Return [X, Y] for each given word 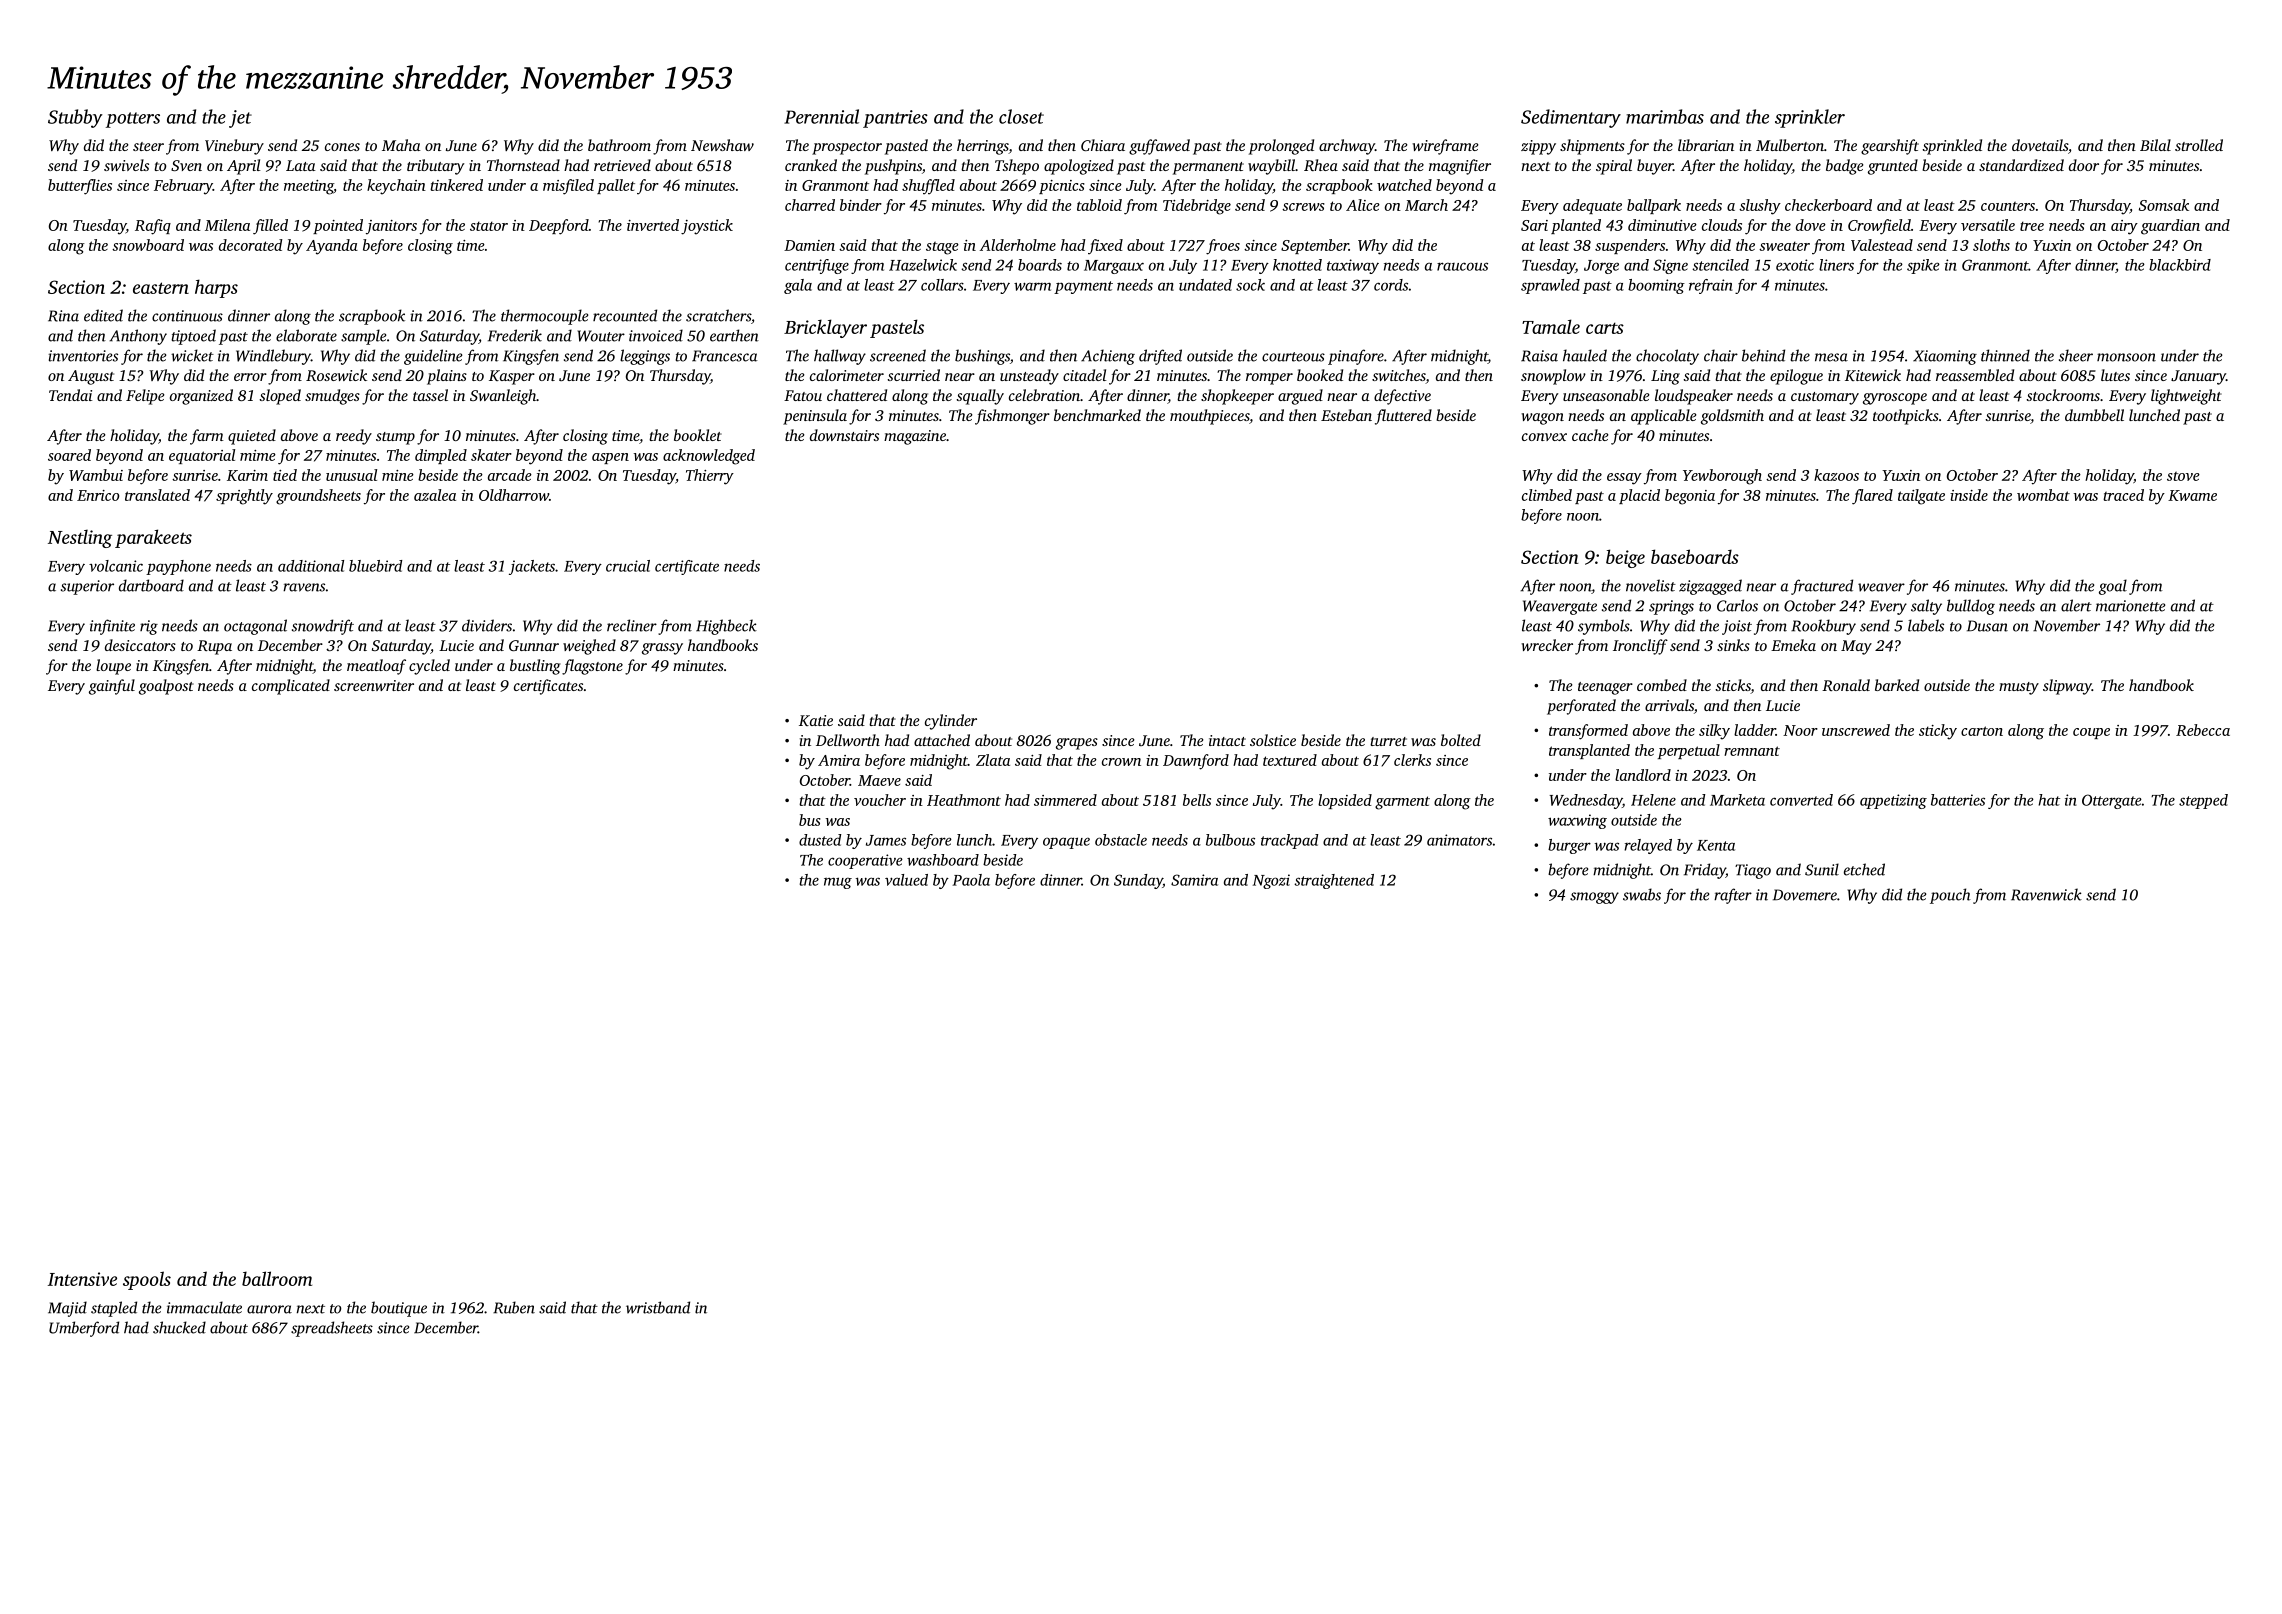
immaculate [204, 1307]
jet [240, 119]
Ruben [514, 1307]
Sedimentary [1571, 118]
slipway [2067, 687]
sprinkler [1810, 118]
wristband [658, 1307]
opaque [1066, 843]
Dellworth [848, 740]
